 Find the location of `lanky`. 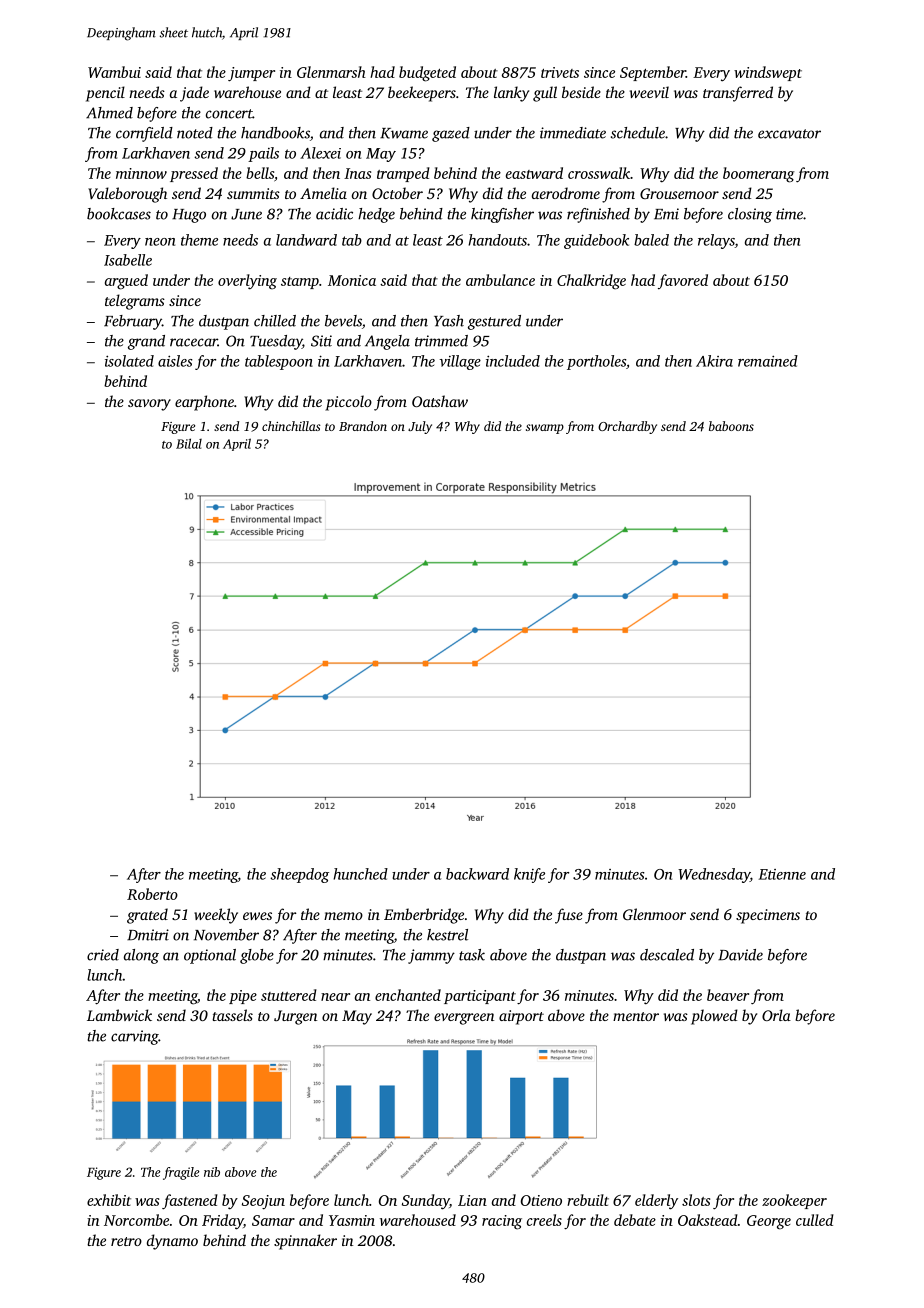

lanky is located at coordinates (511, 94).
